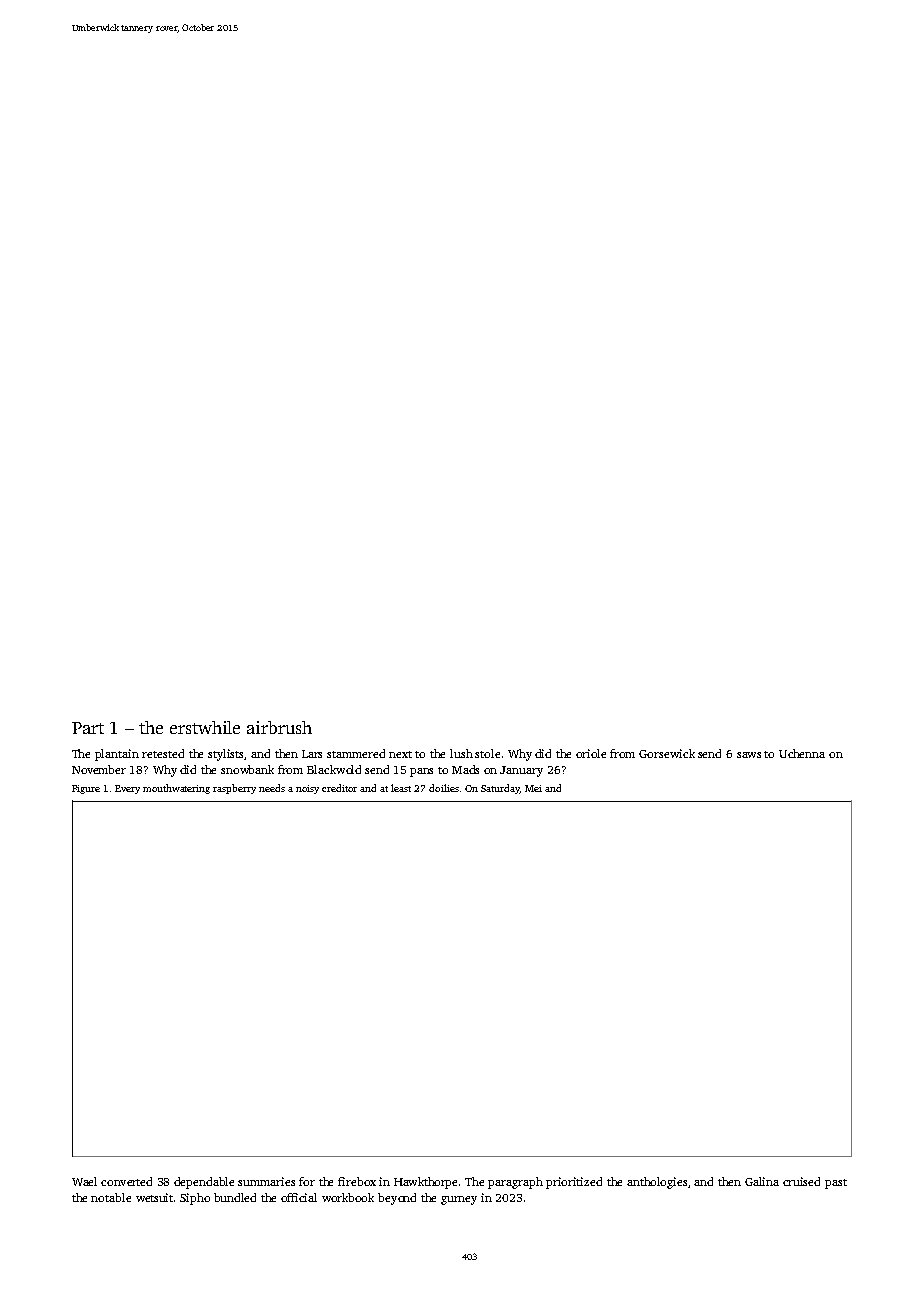  I want to click on gurney, so click(459, 1200).
